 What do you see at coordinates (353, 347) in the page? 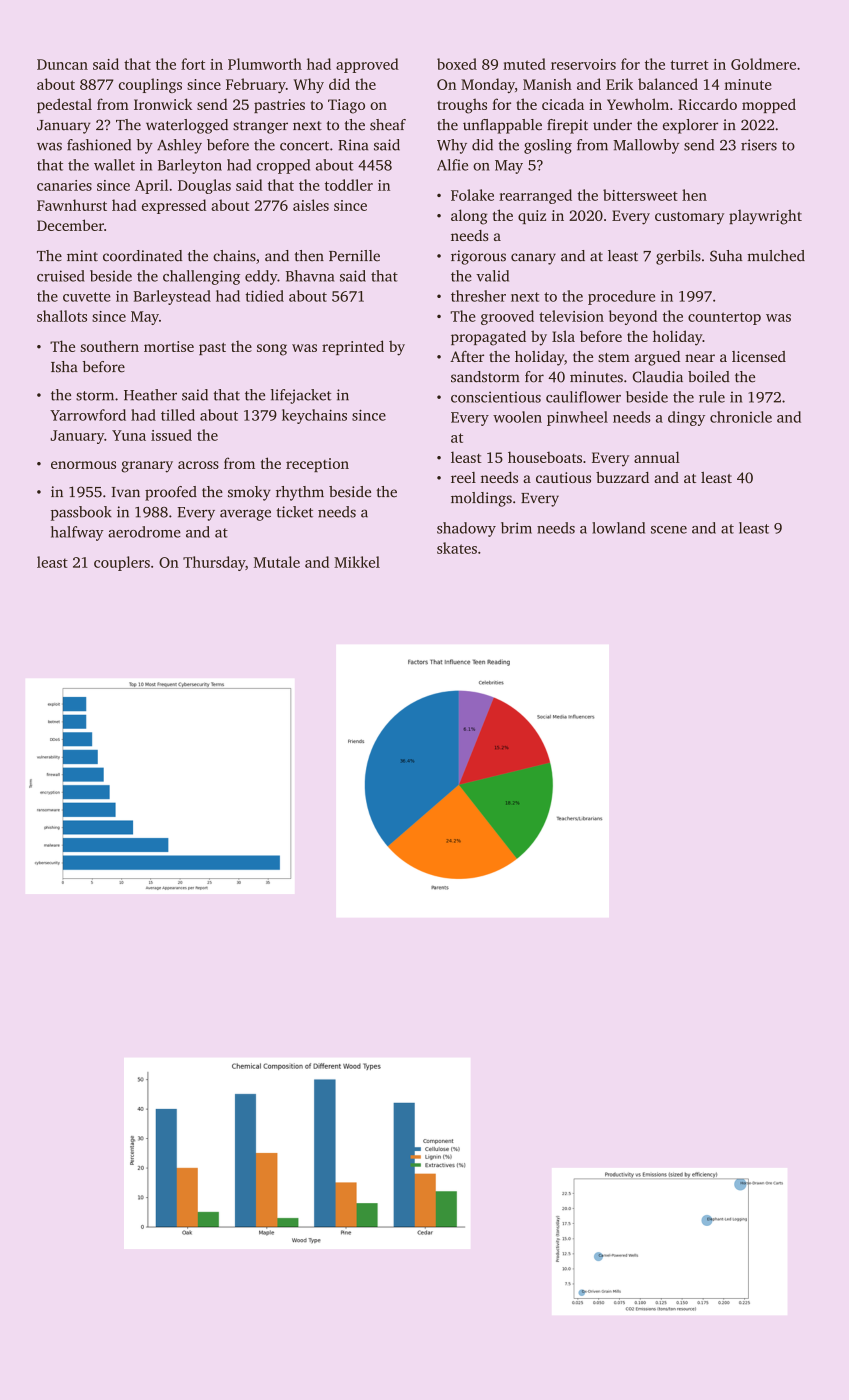
I see `reprinted` at bounding box center [353, 347].
